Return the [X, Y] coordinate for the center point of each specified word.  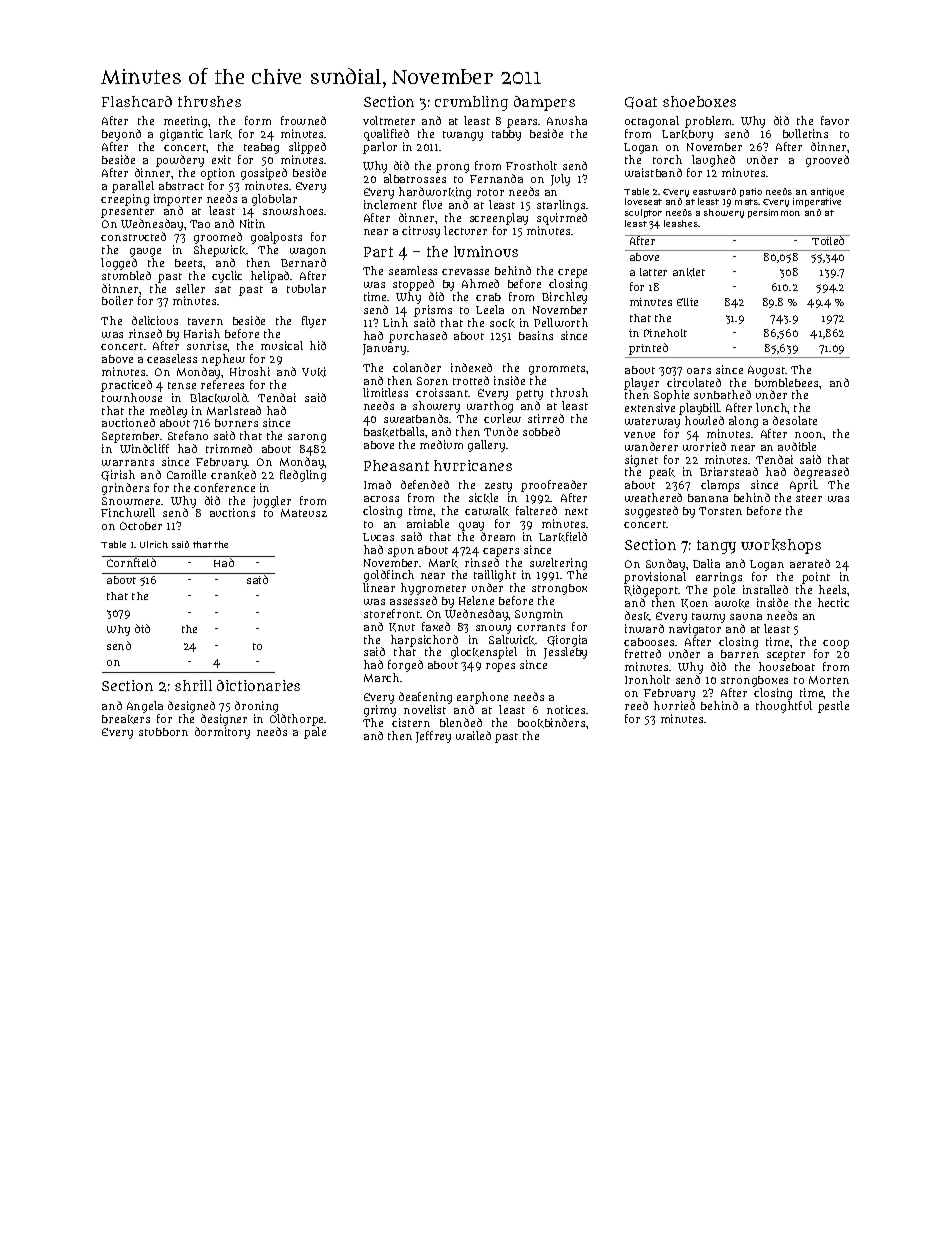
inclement [390, 204]
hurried [674, 705]
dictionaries [258, 685]
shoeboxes [699, 101]
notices [566, 709]
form [258, 120]
